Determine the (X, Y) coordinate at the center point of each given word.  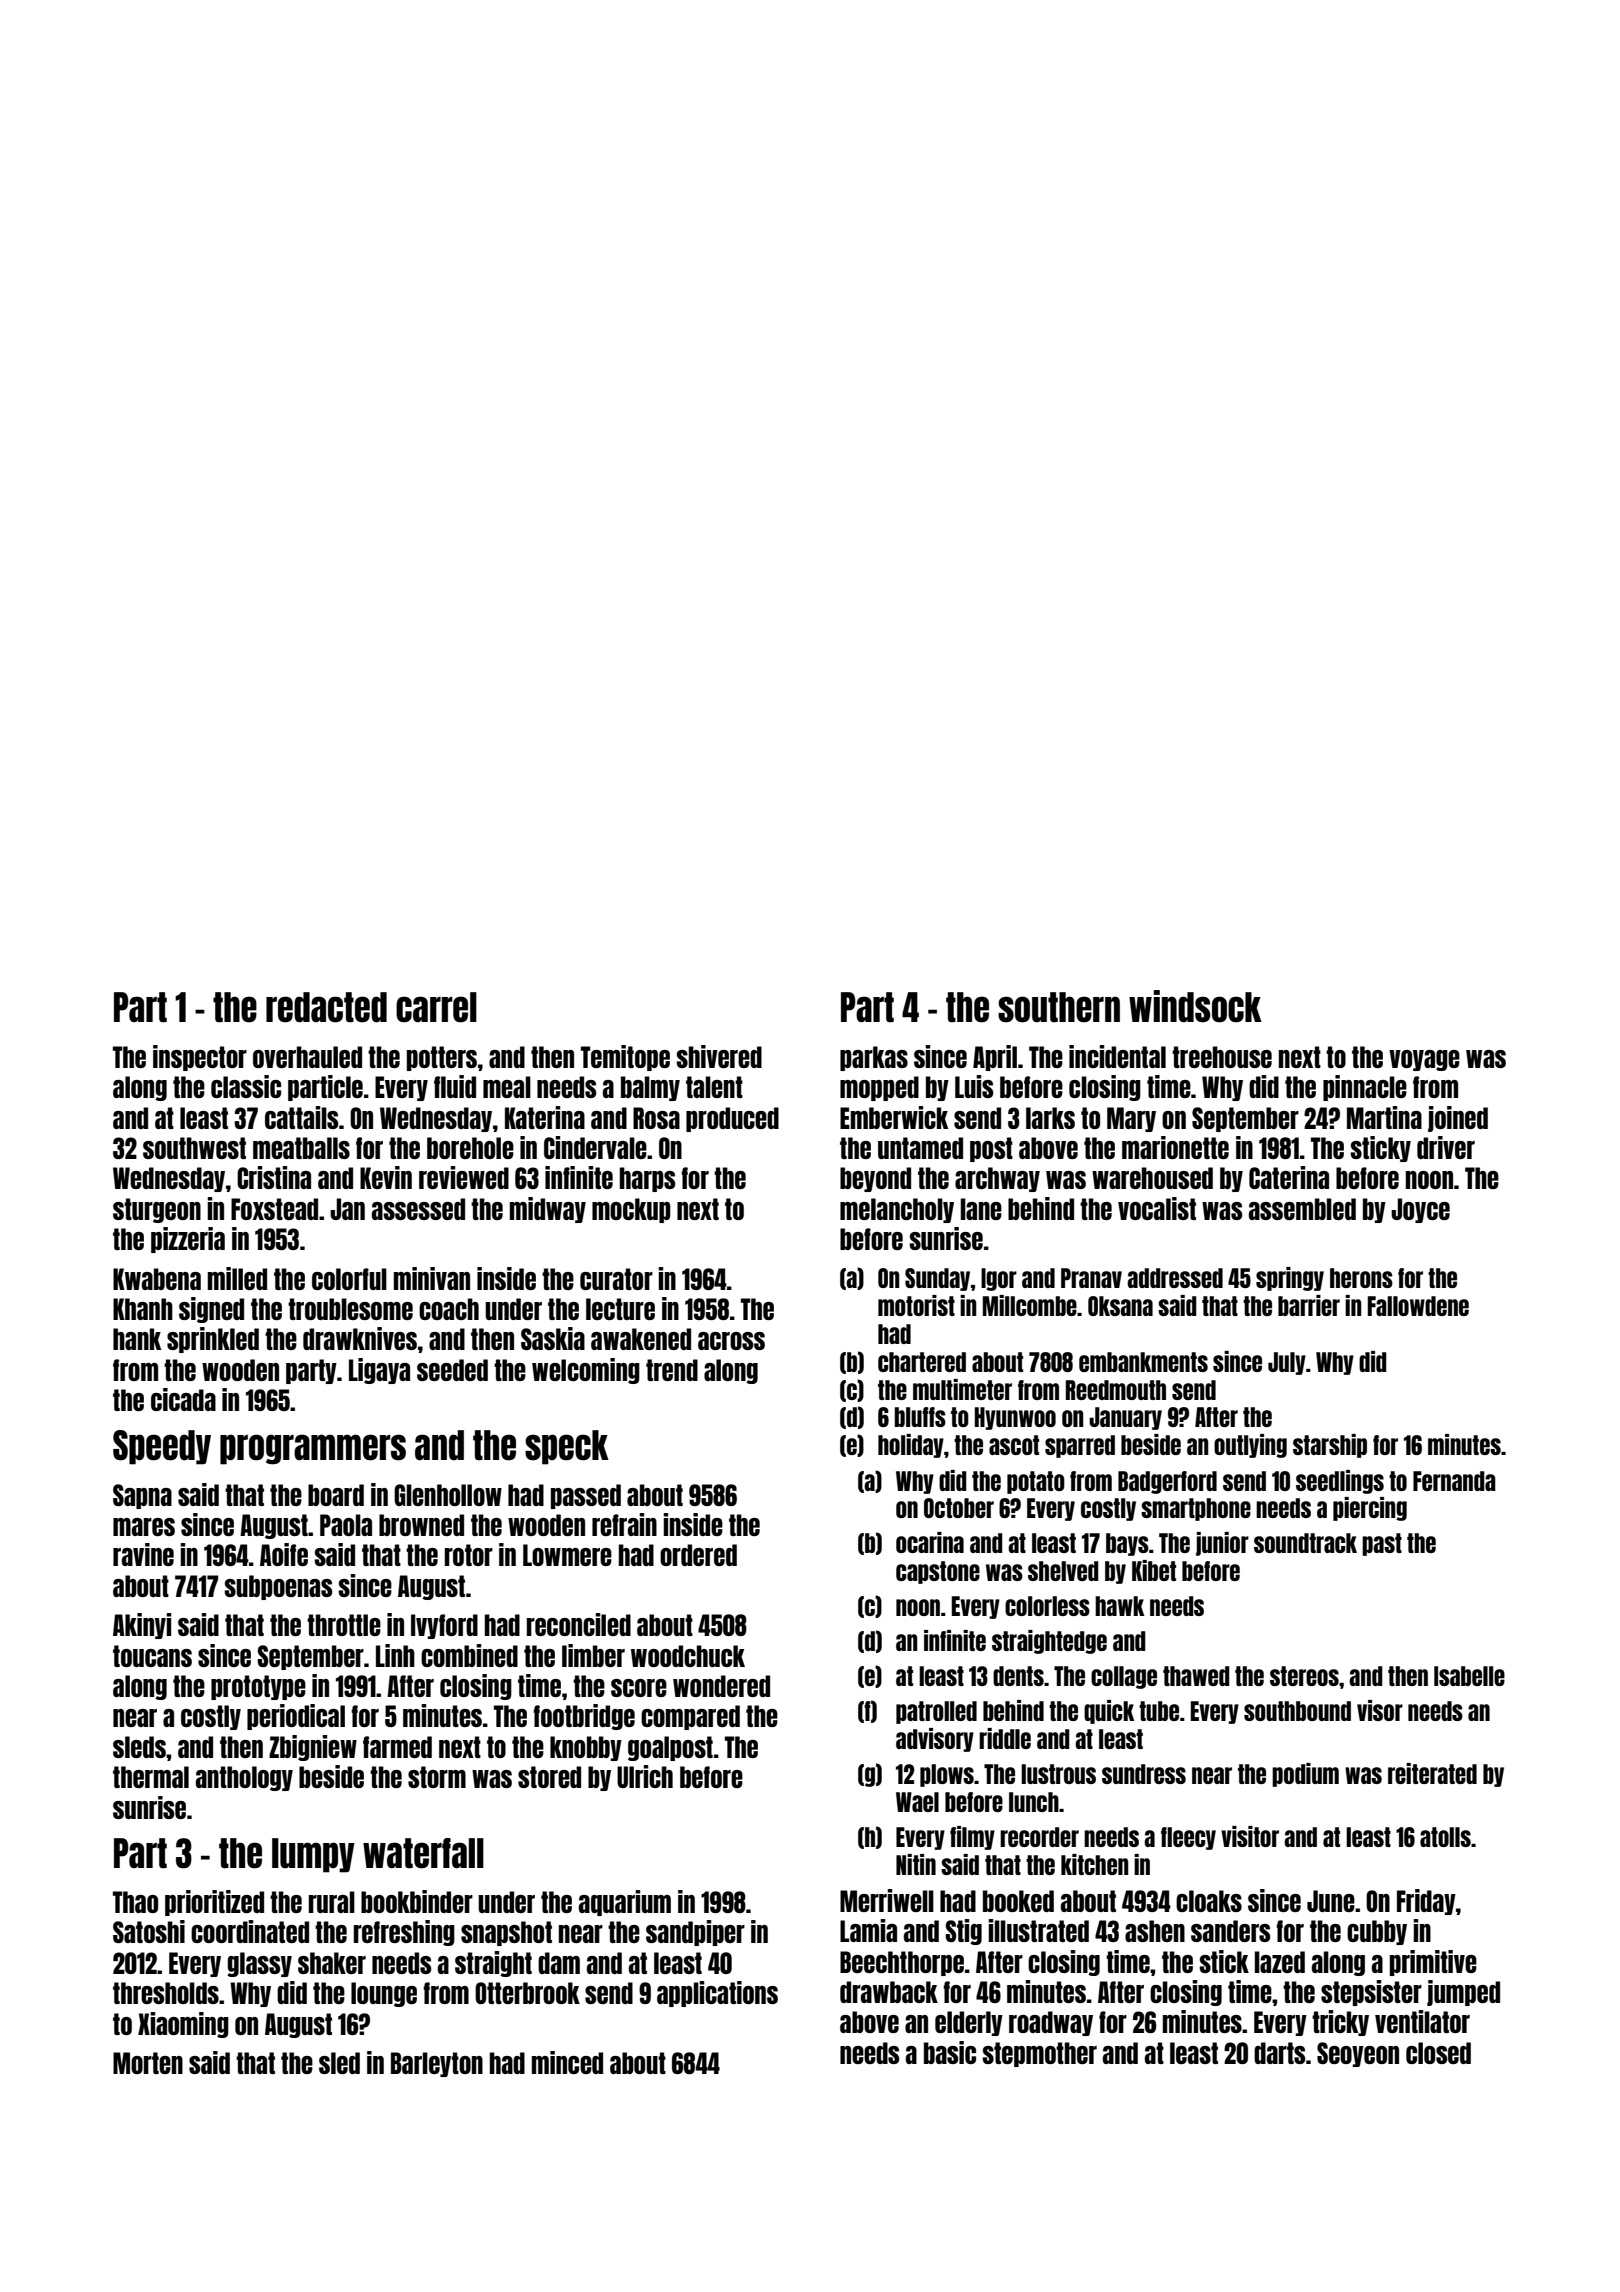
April (995, 1058)
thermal (151, 1777)
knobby (586, 1748)
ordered (698, 1555)
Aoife (284, 1554)
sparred (1080, 1446)
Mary (1131, 1119)
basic (950, 2052)
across (731, 1341)
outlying (1250, 1446)
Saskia (553, 1338)
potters (442, 1058)
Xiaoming (183, 2025)
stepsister (1371, 1993)
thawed (1196, 1676)
